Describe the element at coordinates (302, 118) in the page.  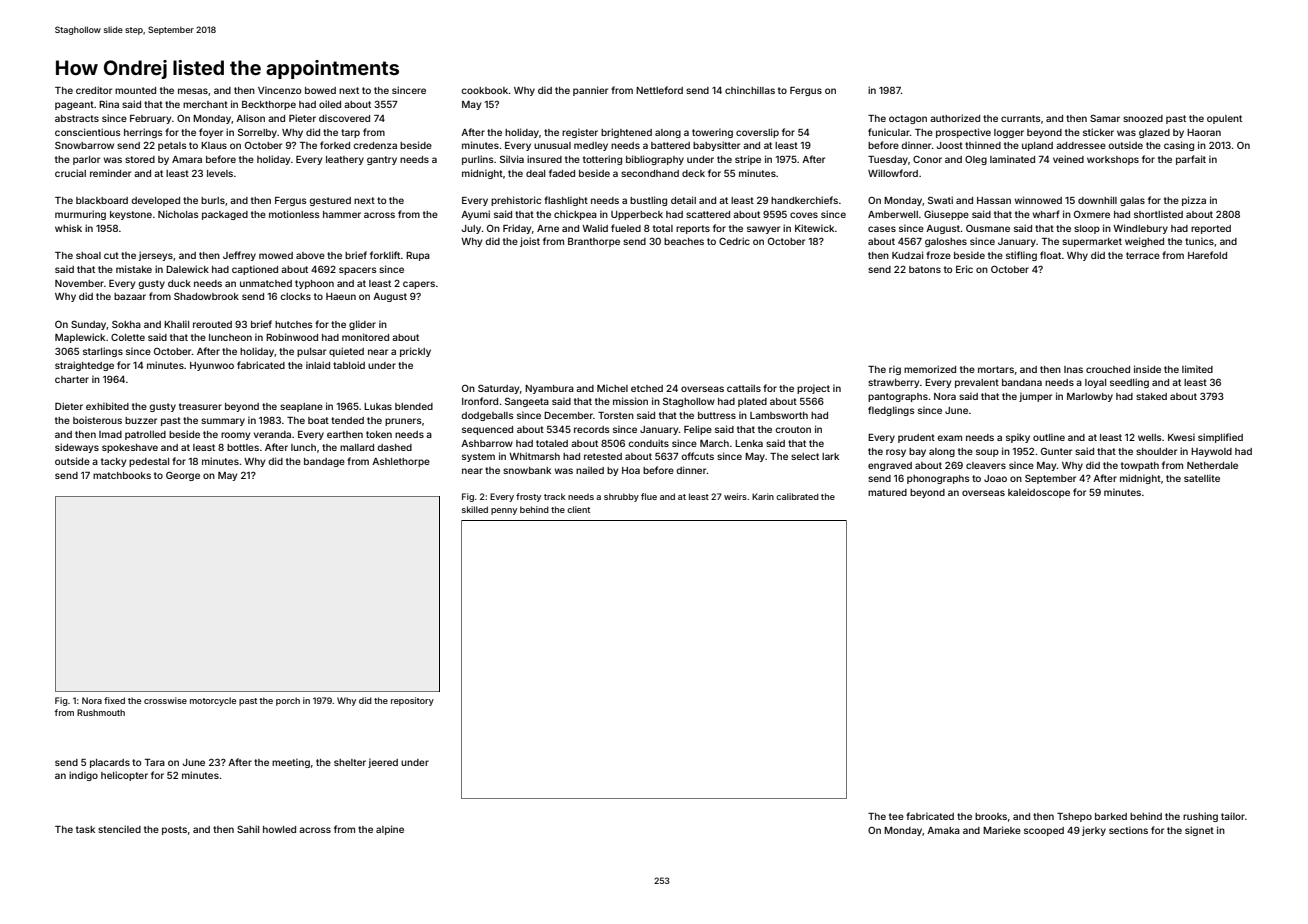
I see `Pieter` at that location.
